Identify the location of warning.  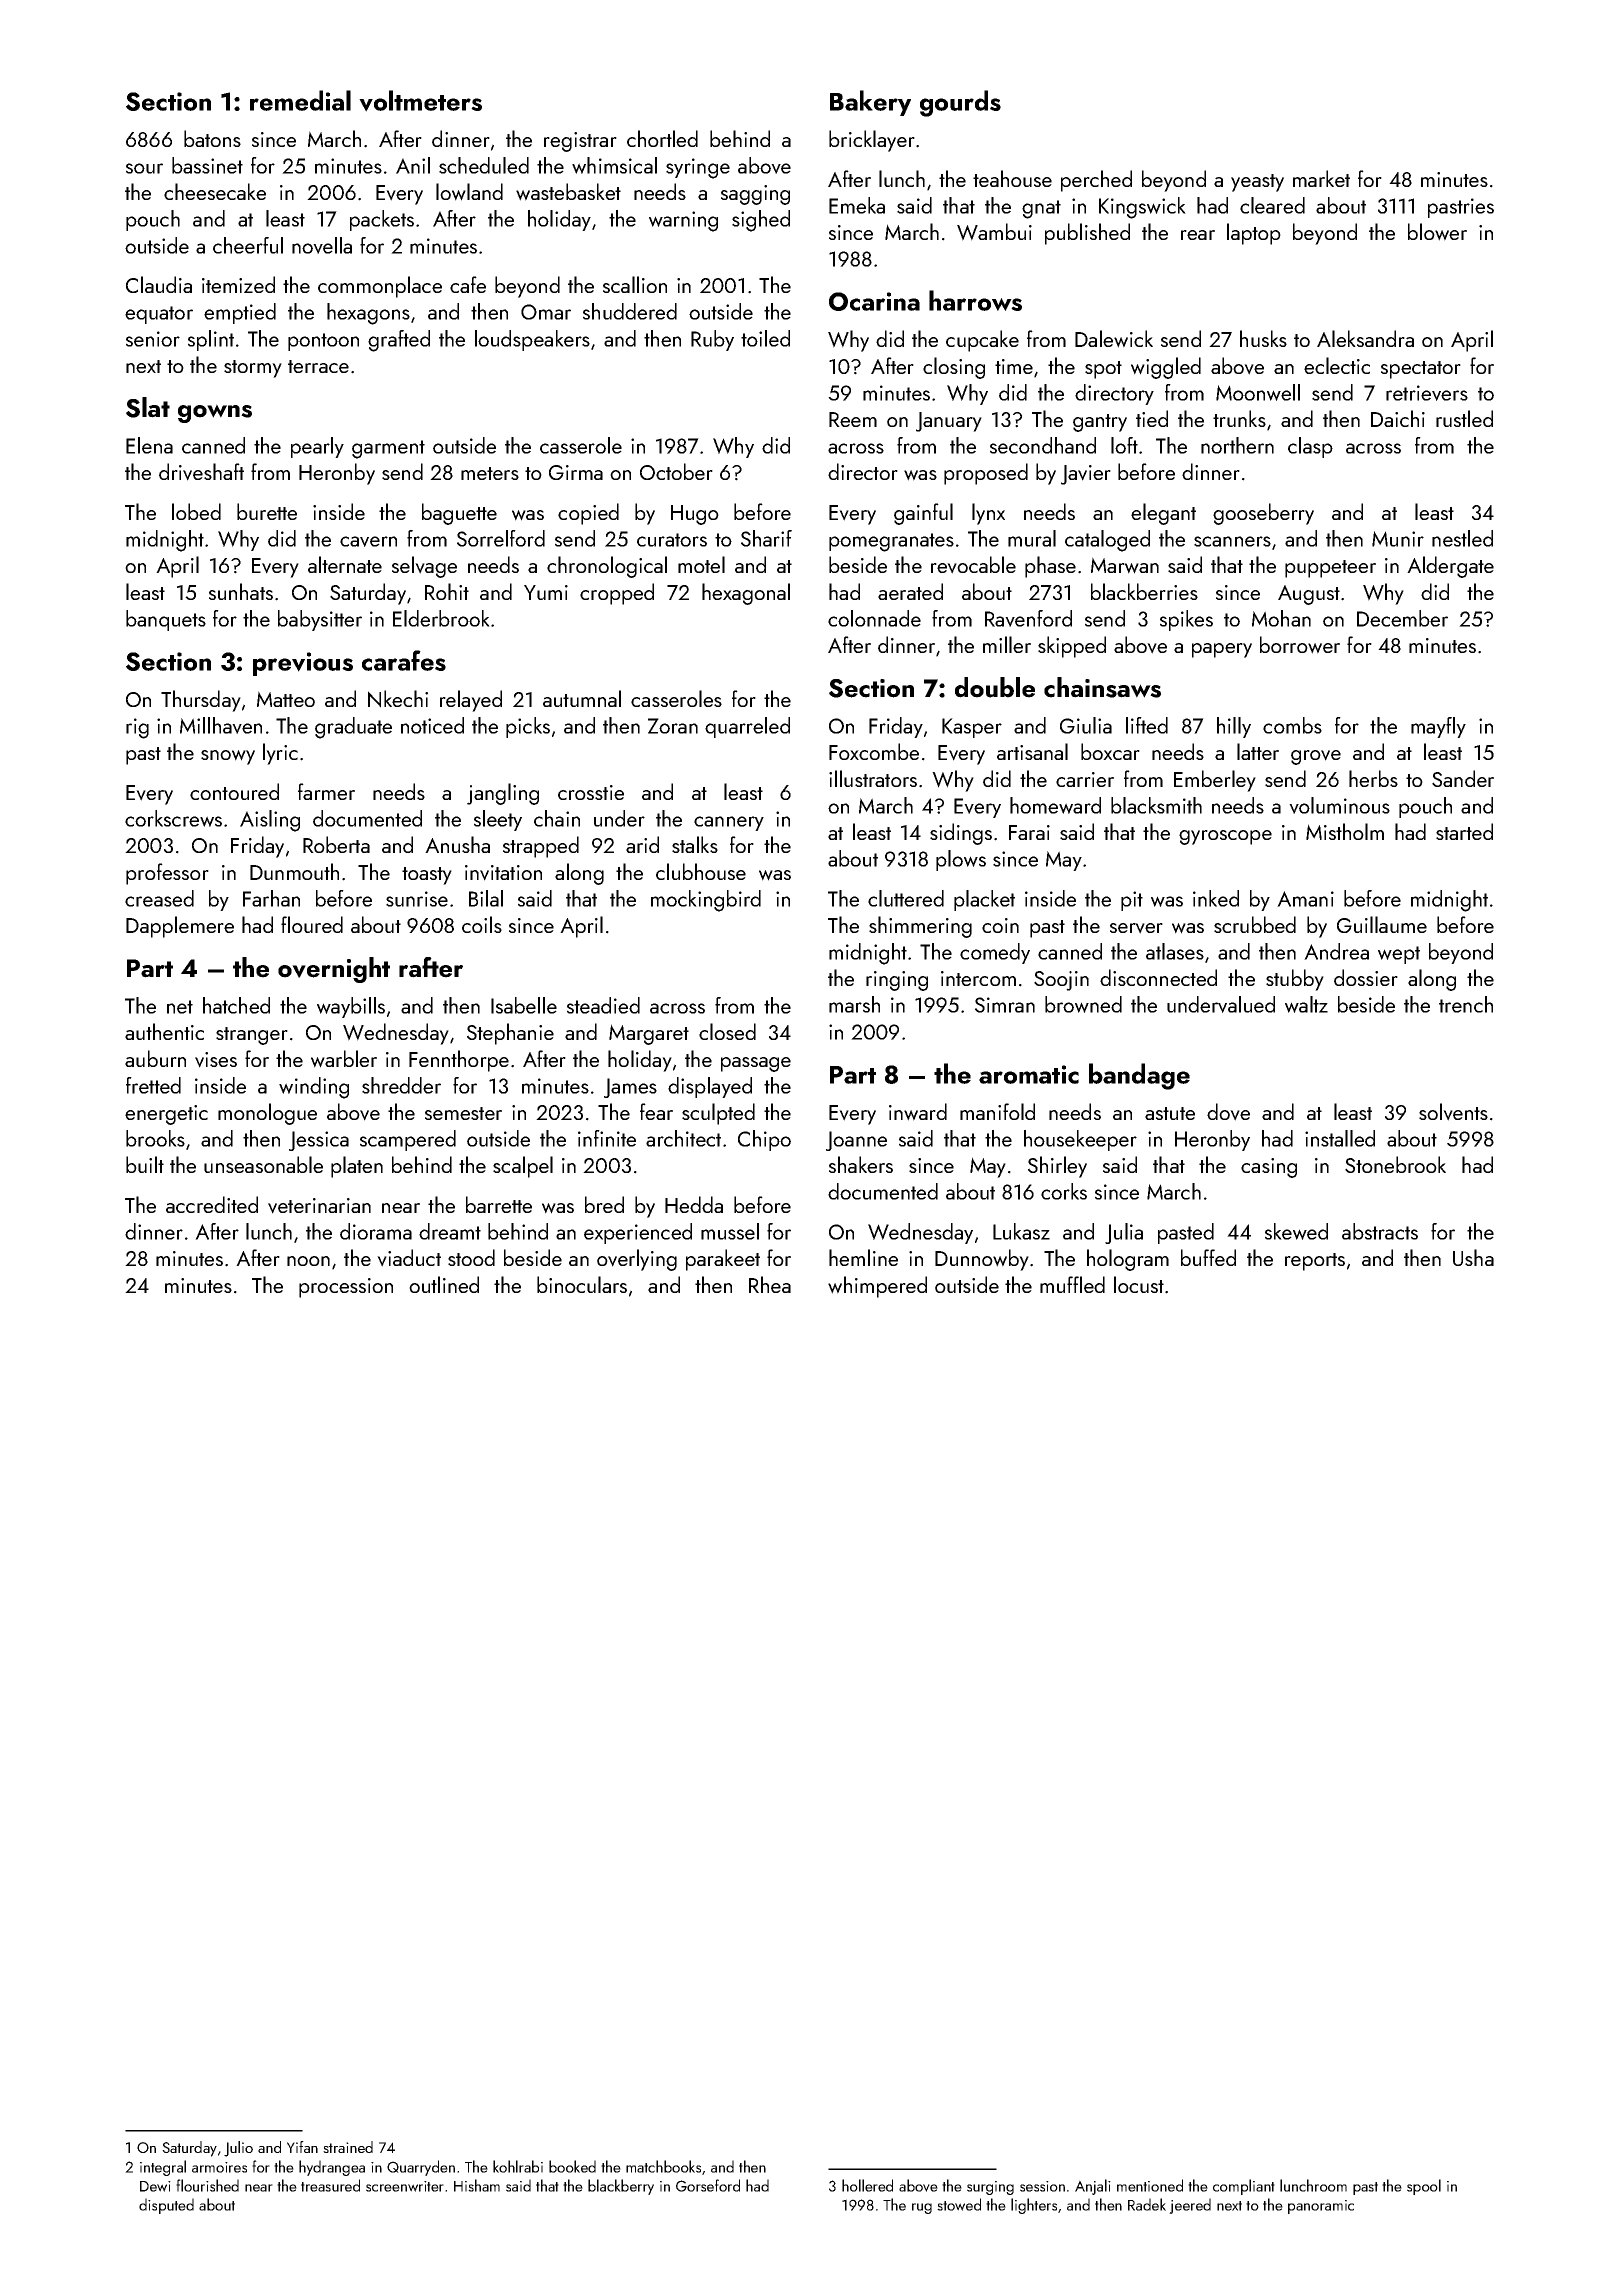
(683, 221).
